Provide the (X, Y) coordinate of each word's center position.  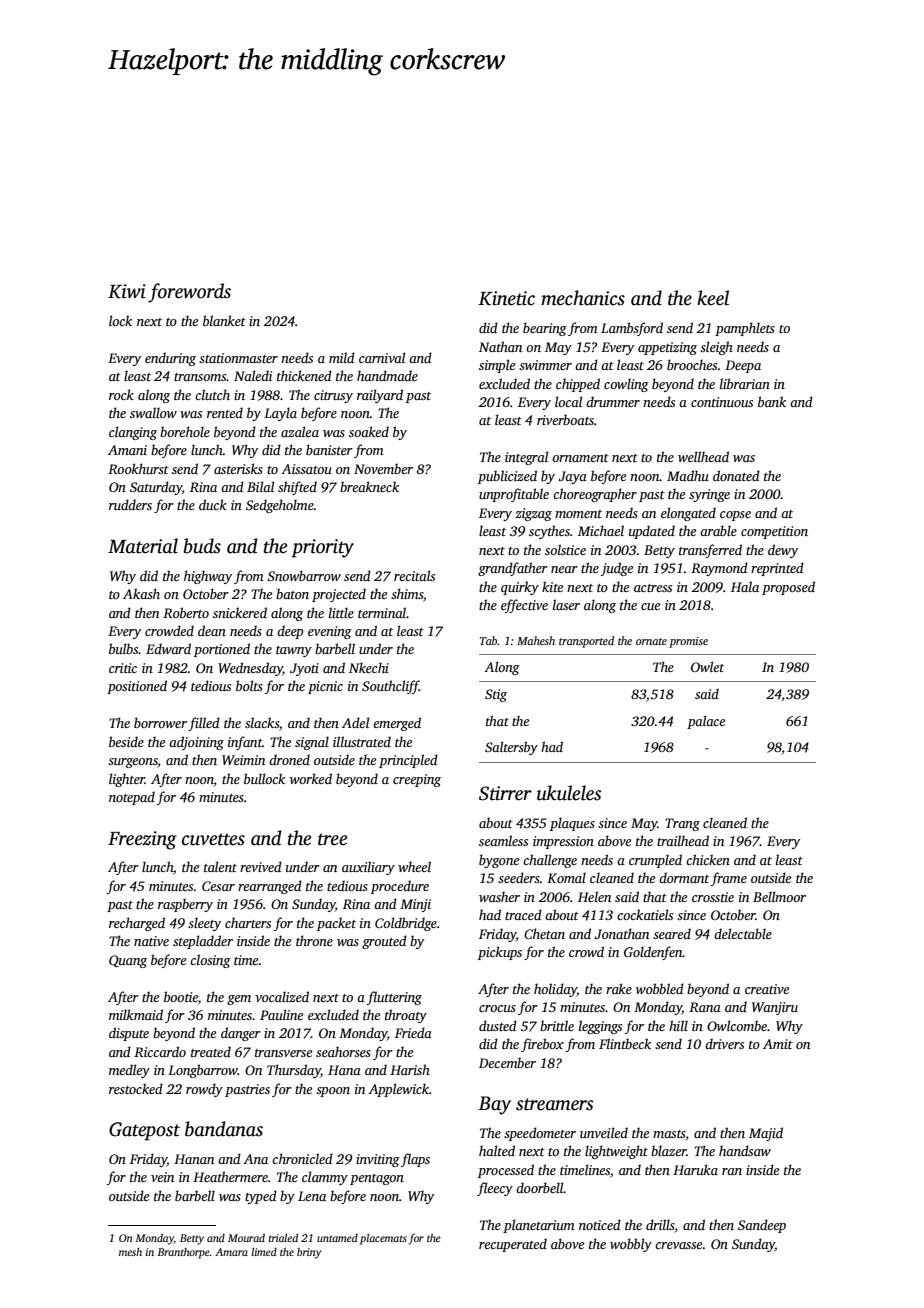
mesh (130, 1252)
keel (713, 298)
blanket (224, 320)
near (564, 569)
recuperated (513, 1245)
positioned (137, 687)
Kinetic (506, 298)
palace (706, 722)
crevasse (678, 1245)
